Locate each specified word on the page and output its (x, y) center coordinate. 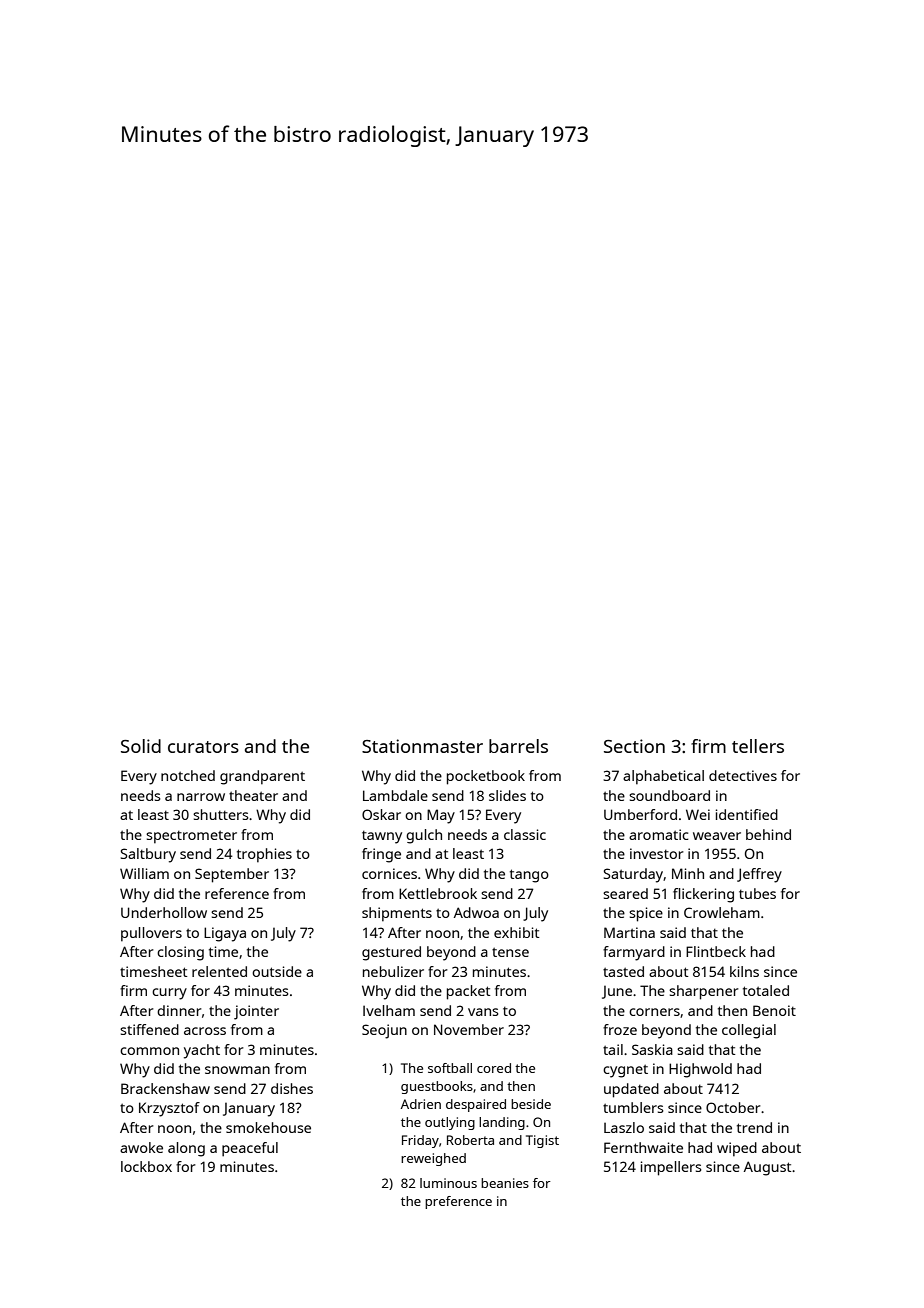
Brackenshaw (165, 1088)
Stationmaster (422, 746)
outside (277, 971)
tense (510, 952)
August (768, 1168)
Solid (141, 746)
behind (768, 834)
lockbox (146, 1166)
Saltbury (148, 855)
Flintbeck (716, 951)
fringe (381, 855)
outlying (450, 1123)
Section (634, 746)
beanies (505, 1183)
